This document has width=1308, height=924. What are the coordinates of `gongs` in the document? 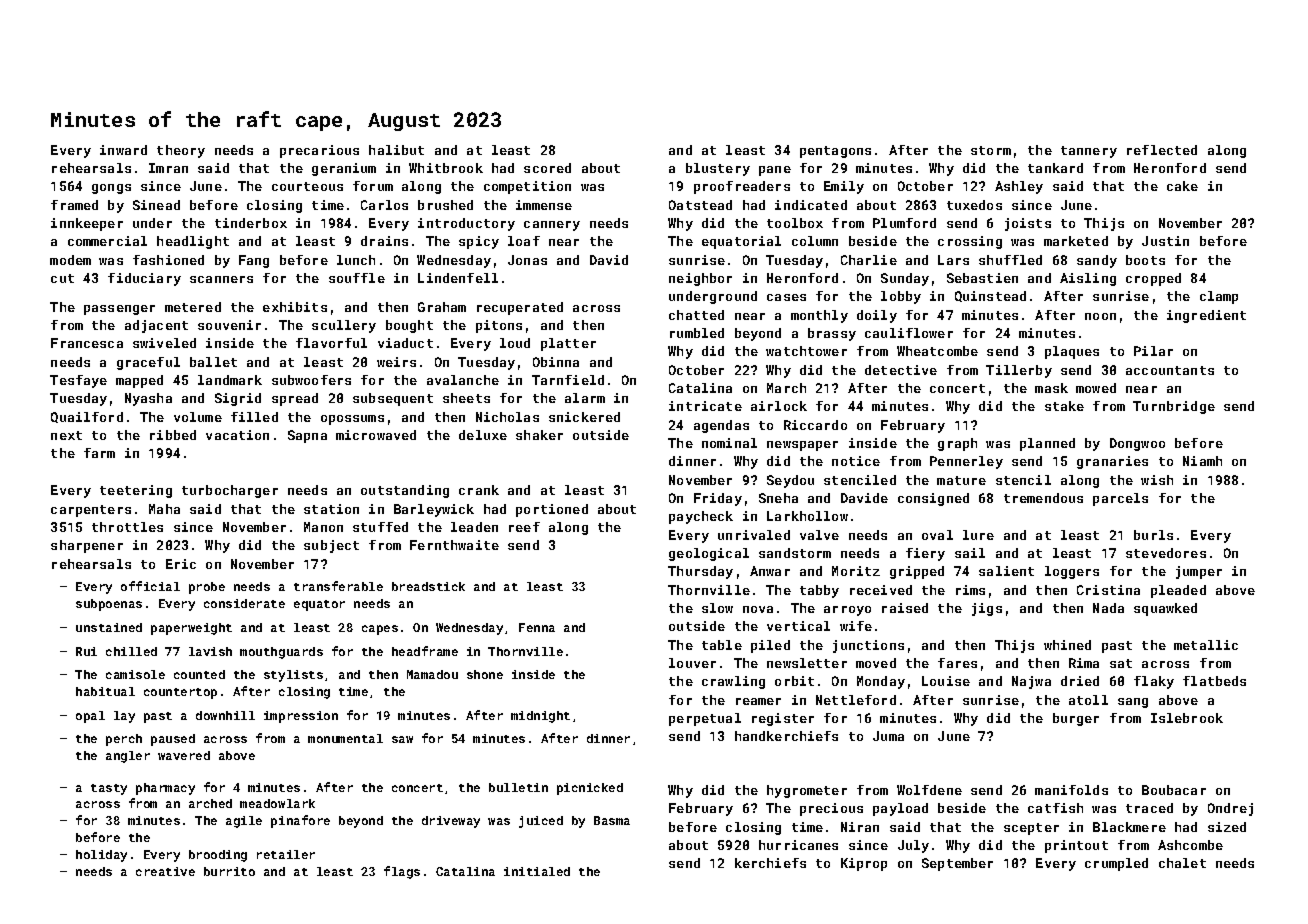 It's located at (111, 189).
